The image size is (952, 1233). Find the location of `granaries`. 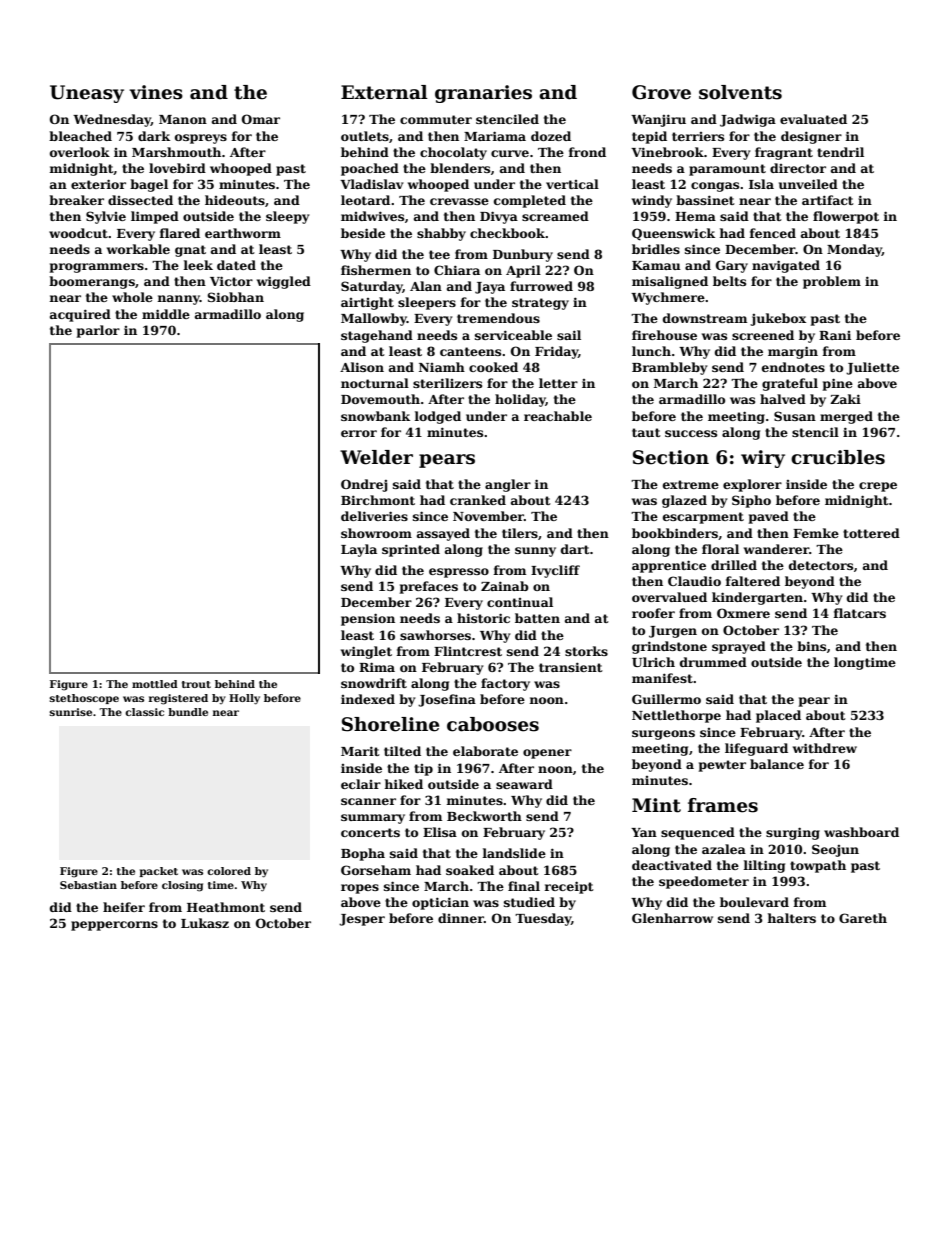

granaries is located at coordinates (483, 94).
